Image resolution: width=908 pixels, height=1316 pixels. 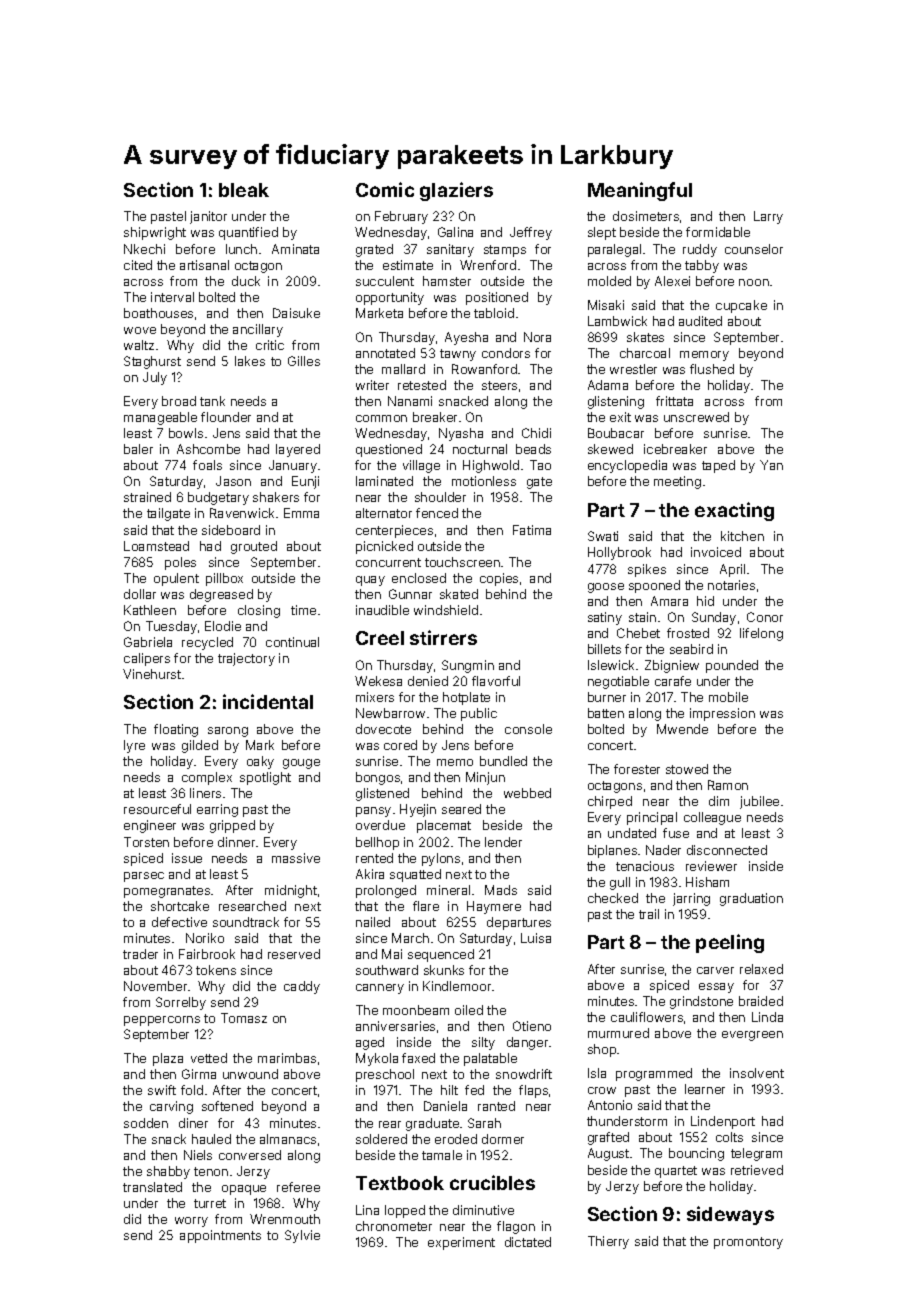 What do you see at coordinates (761, 969) in the image?
I see `relaxed` at bounding box center [761, 969].
